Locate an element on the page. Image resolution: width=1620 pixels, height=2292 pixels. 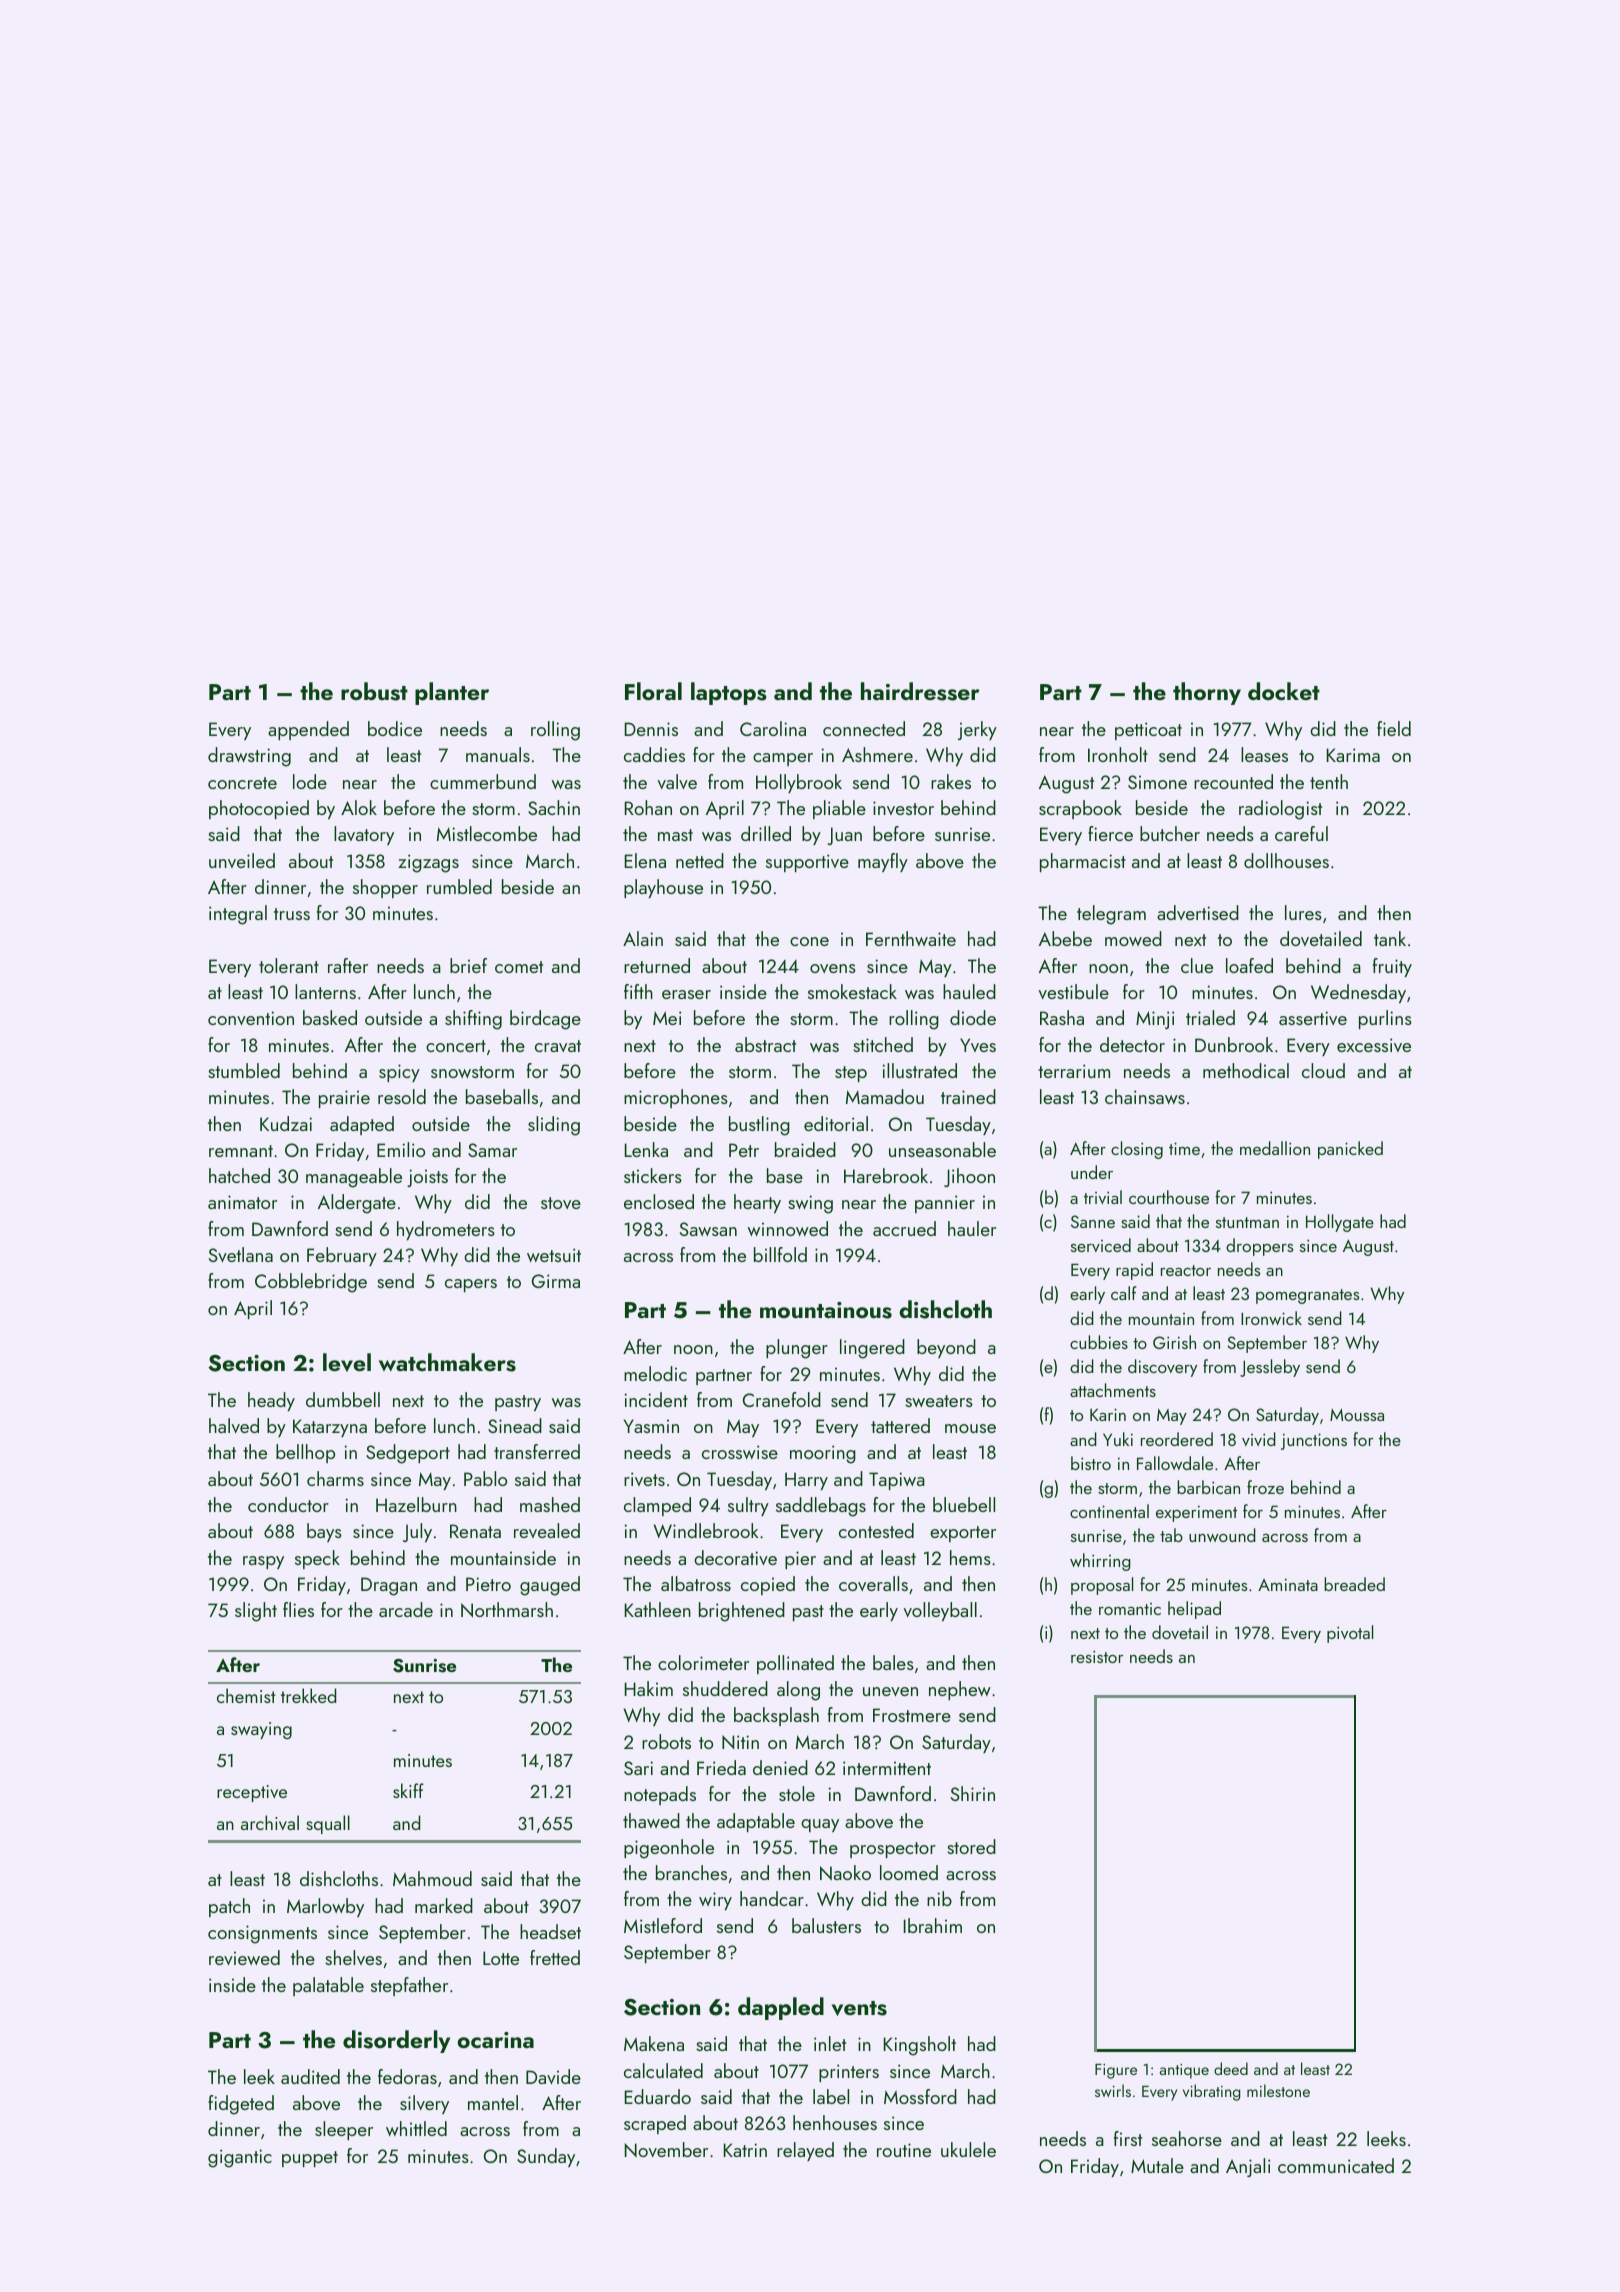
Tapiwa is located at coordinates (897, 1481).
